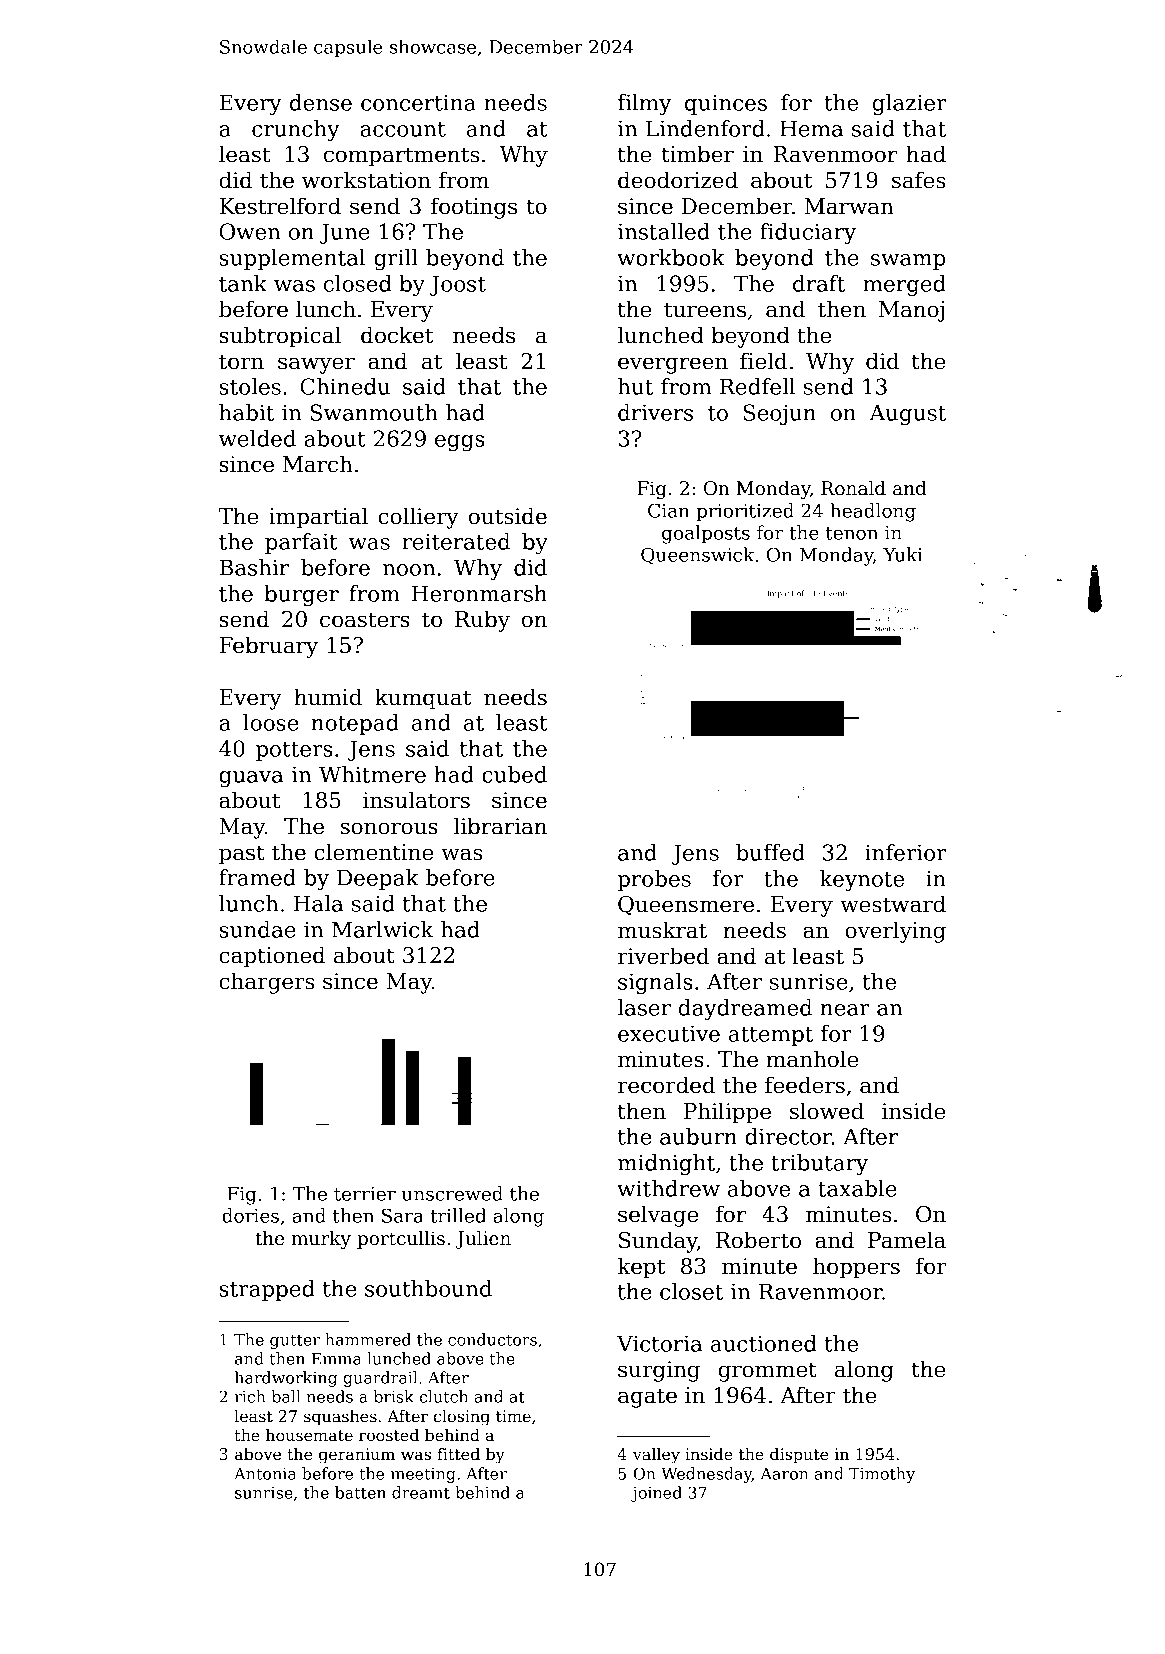 Image resolution: width=1165 pixels, height=1654 pixels. I want to click on Queenswick, so click(697, 556).
